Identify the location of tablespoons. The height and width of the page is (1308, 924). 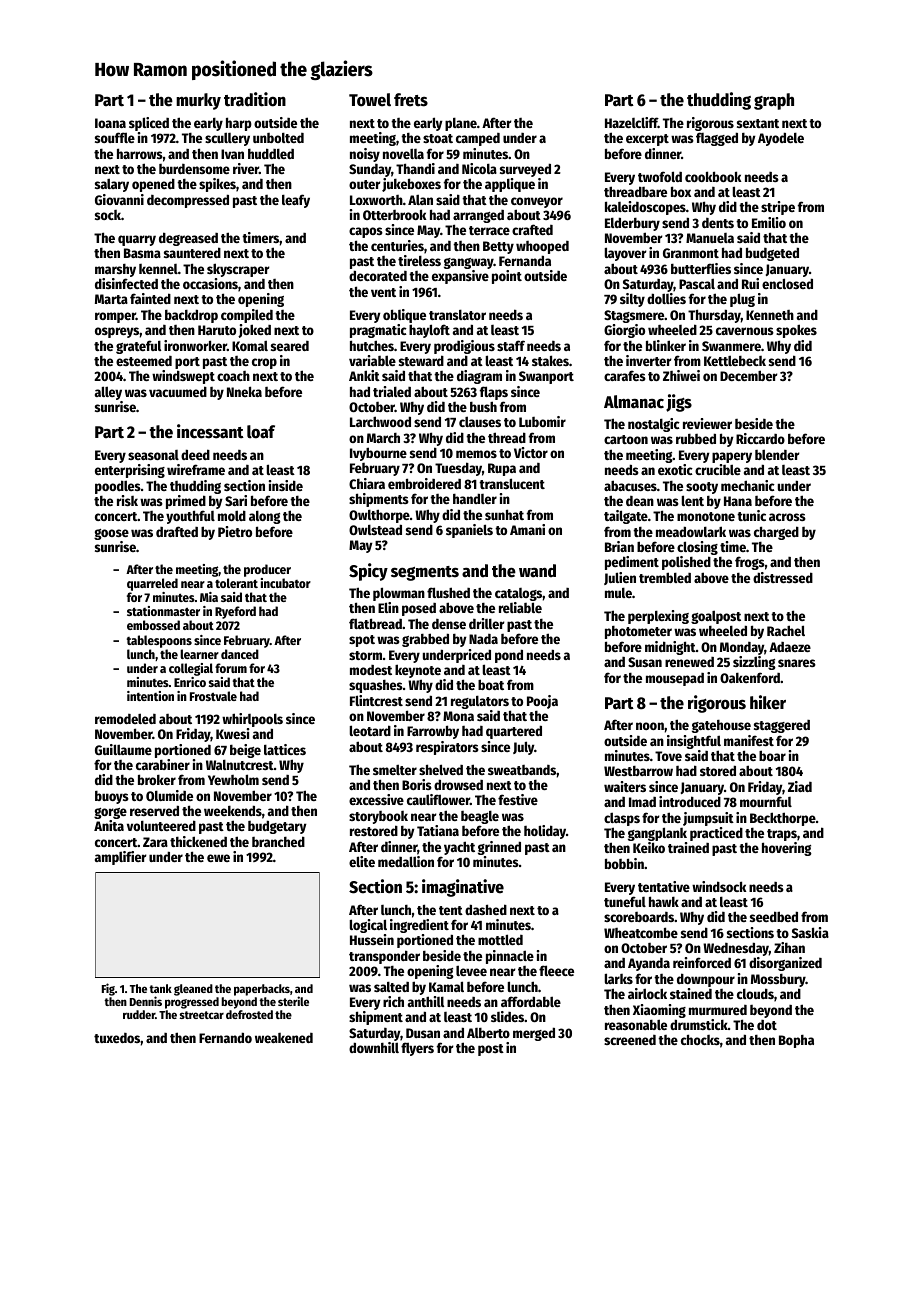
(159, 641).
